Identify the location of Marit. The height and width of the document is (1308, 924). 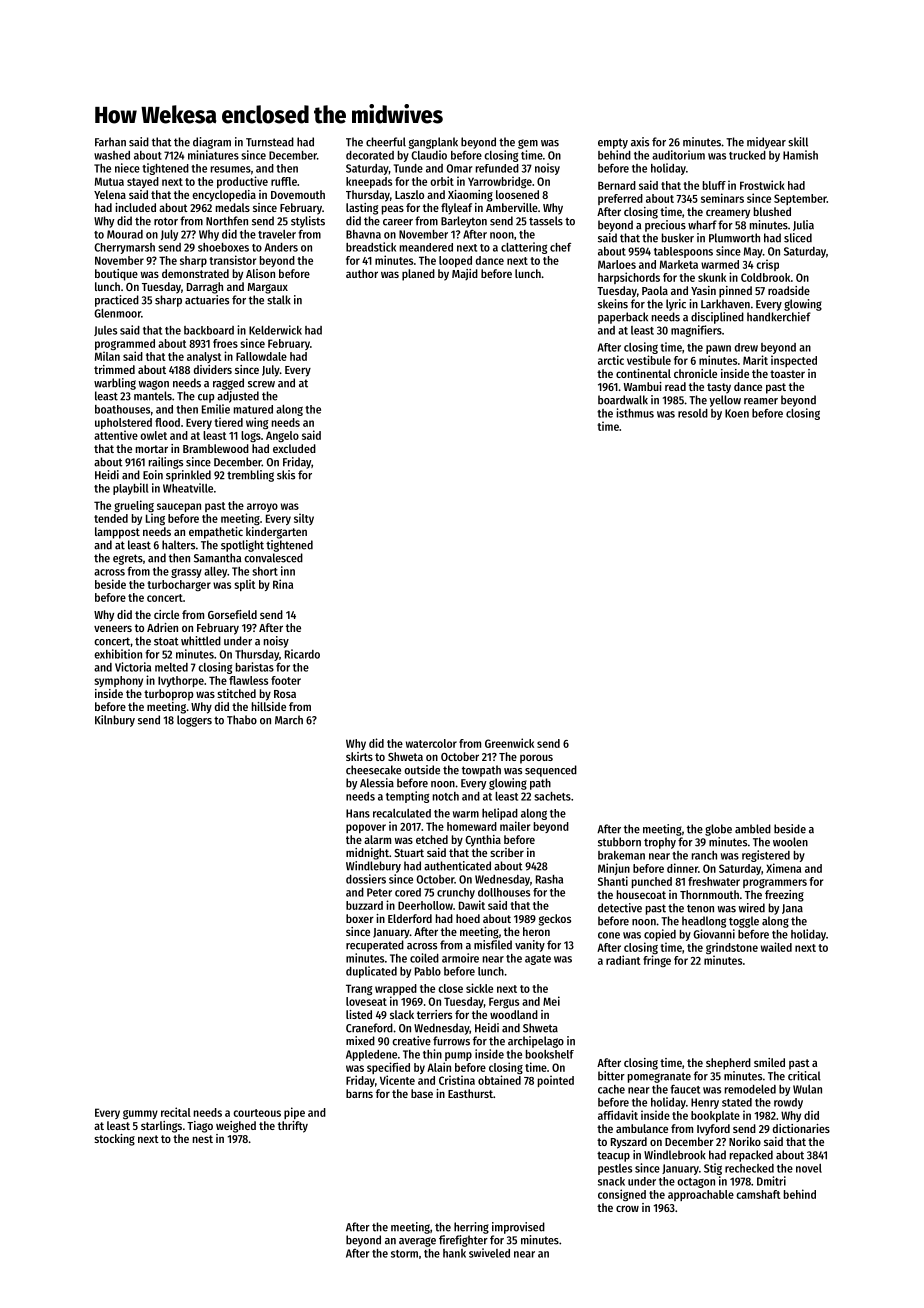
(755, 360).
